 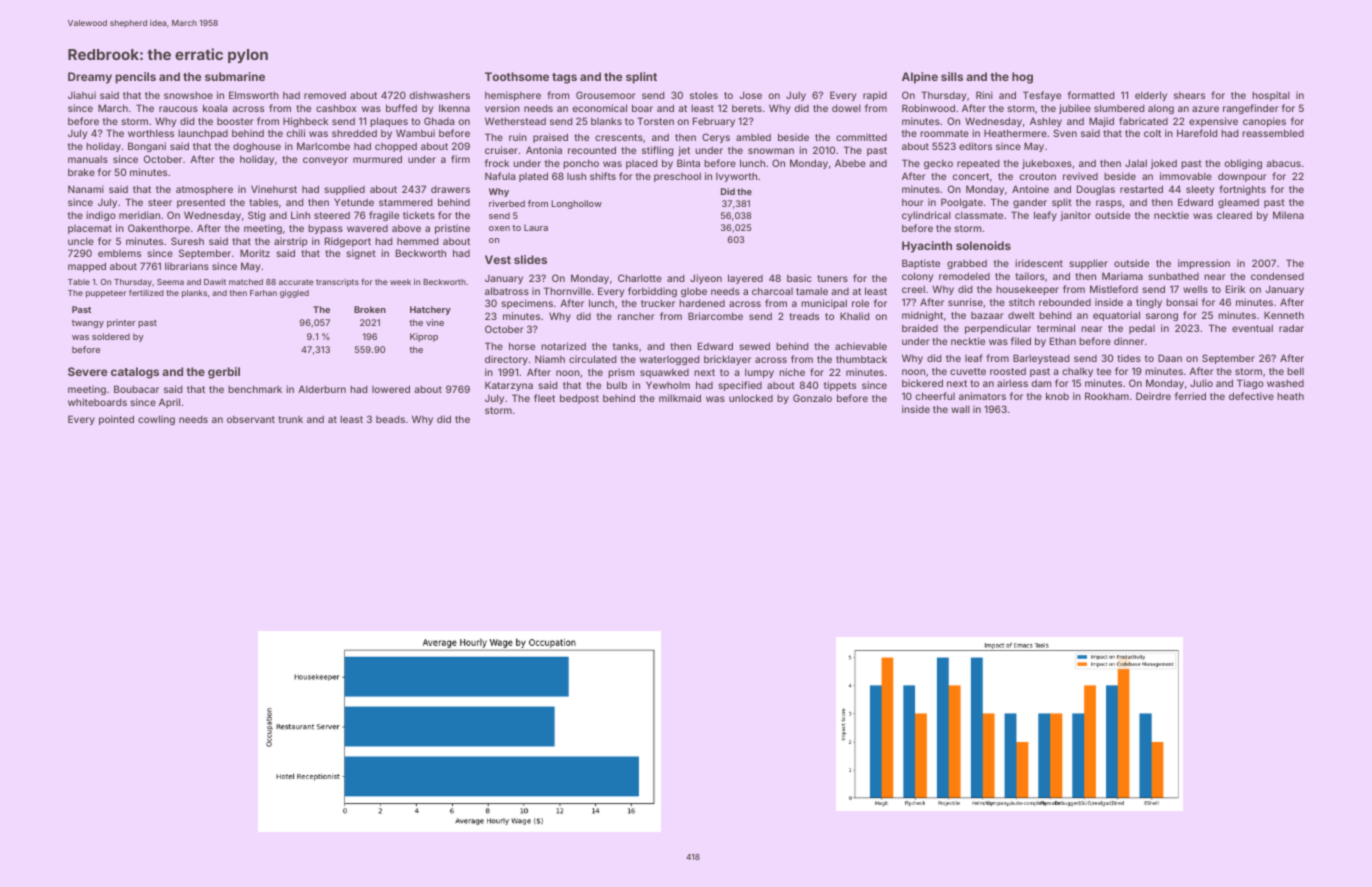 What do you see at coordinates (255, 389) in the screenshot?
I see `benchmark` at bounding box center [255, 389].
